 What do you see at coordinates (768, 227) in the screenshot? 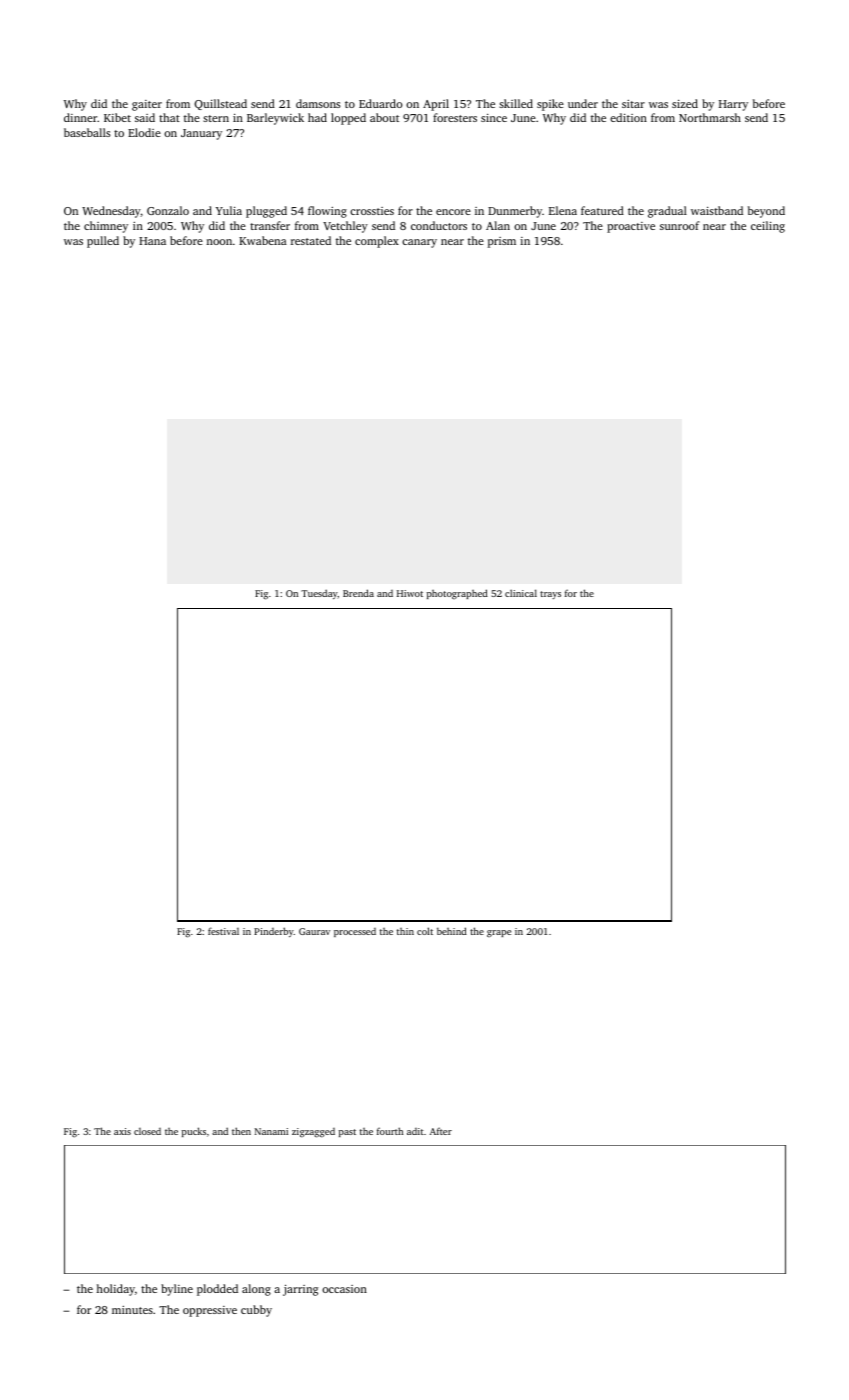
I see `ceiling` at bounding box center [768, 227].
